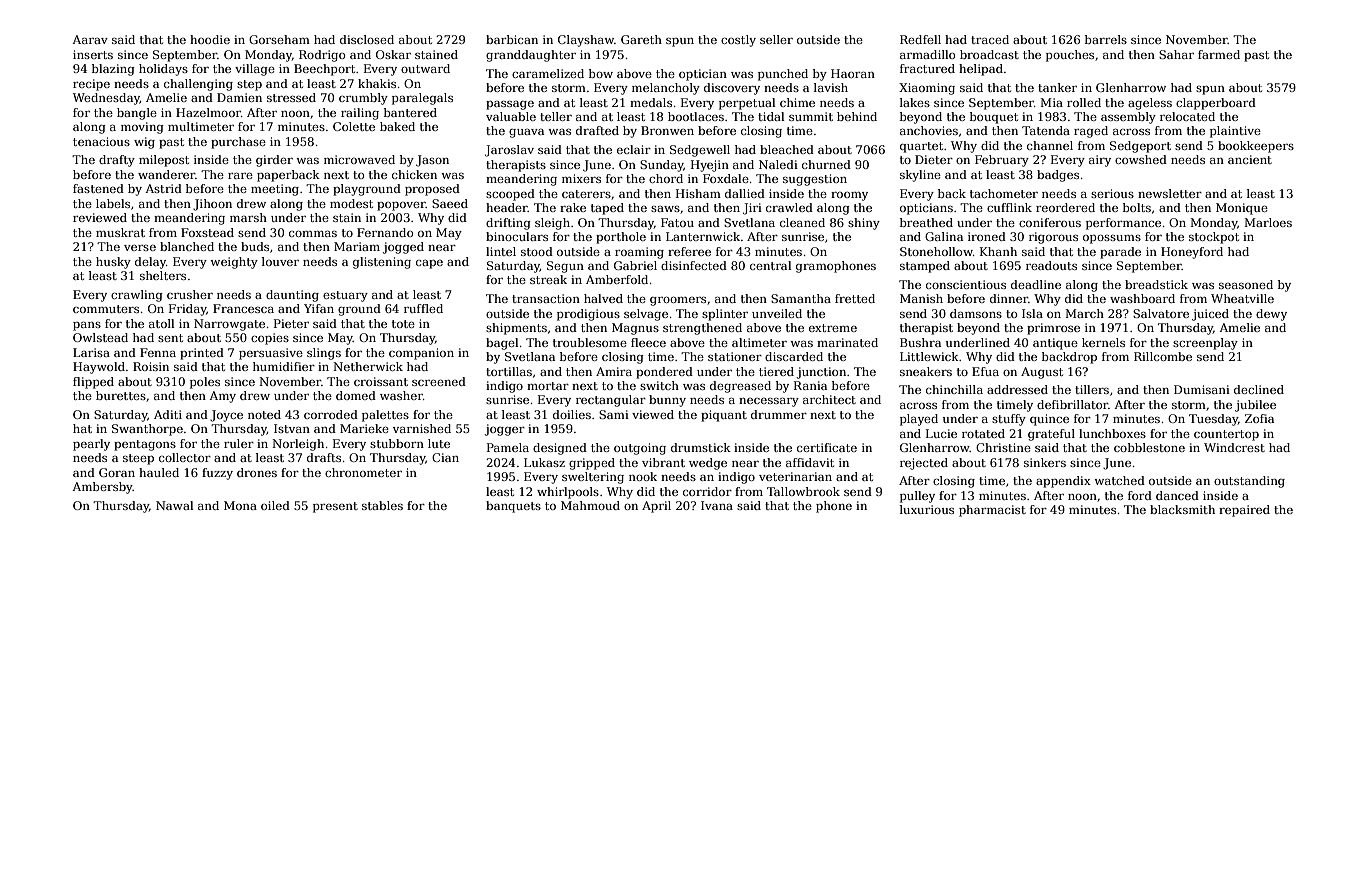 The height and width of the page is (887, 1372). Describe the element at coordinates (1106, 39) in the page. I see `barrels` at that location.
